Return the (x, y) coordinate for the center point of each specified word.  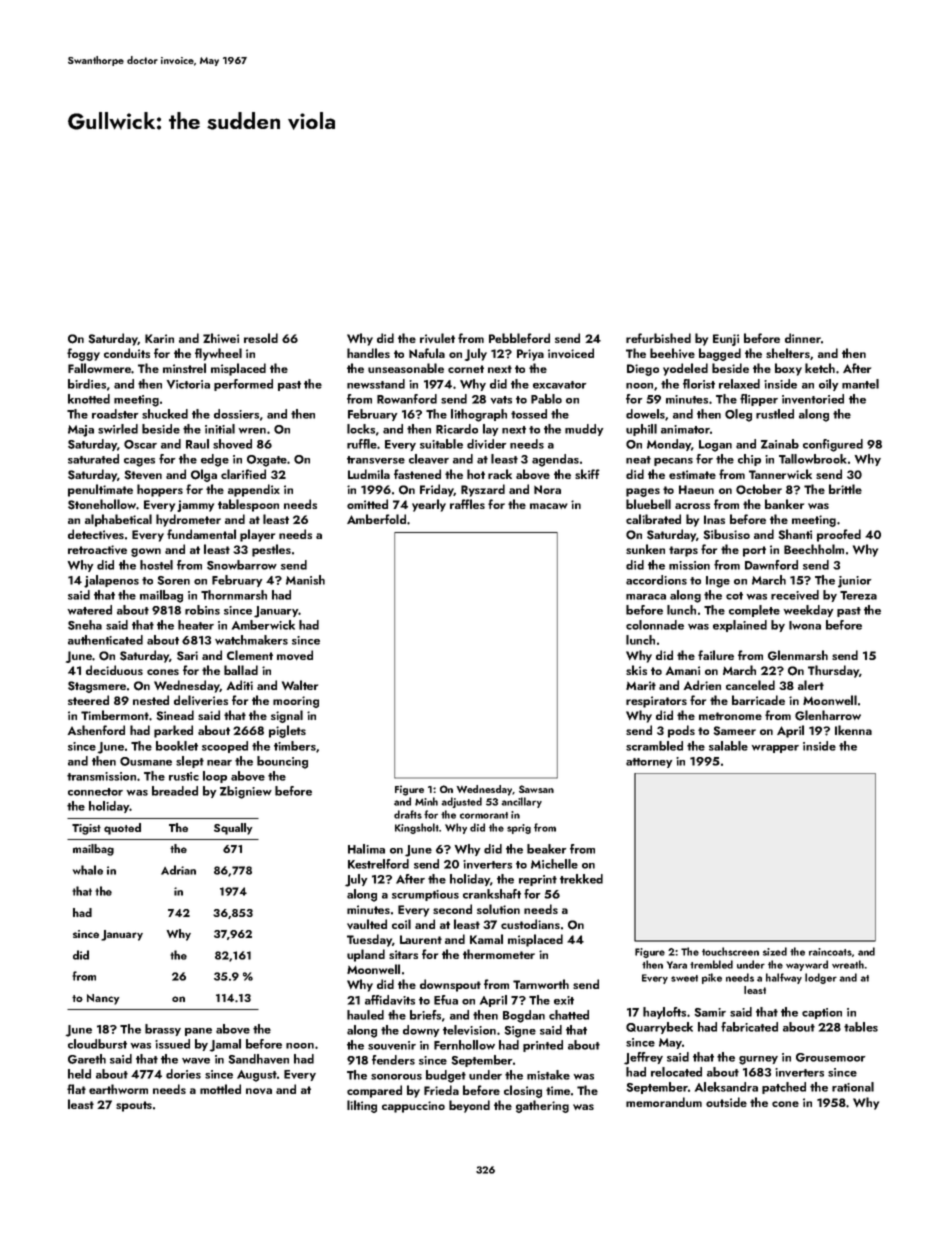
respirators (656, 702)
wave (196, 1061)
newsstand (376, 384)
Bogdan (524, 1016)
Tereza (858, 595)
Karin (159, 338)
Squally (233, 829)
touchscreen (730, 951)
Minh (426, 801)
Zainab (780, 444)
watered (90, 610)
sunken (645, 549)
